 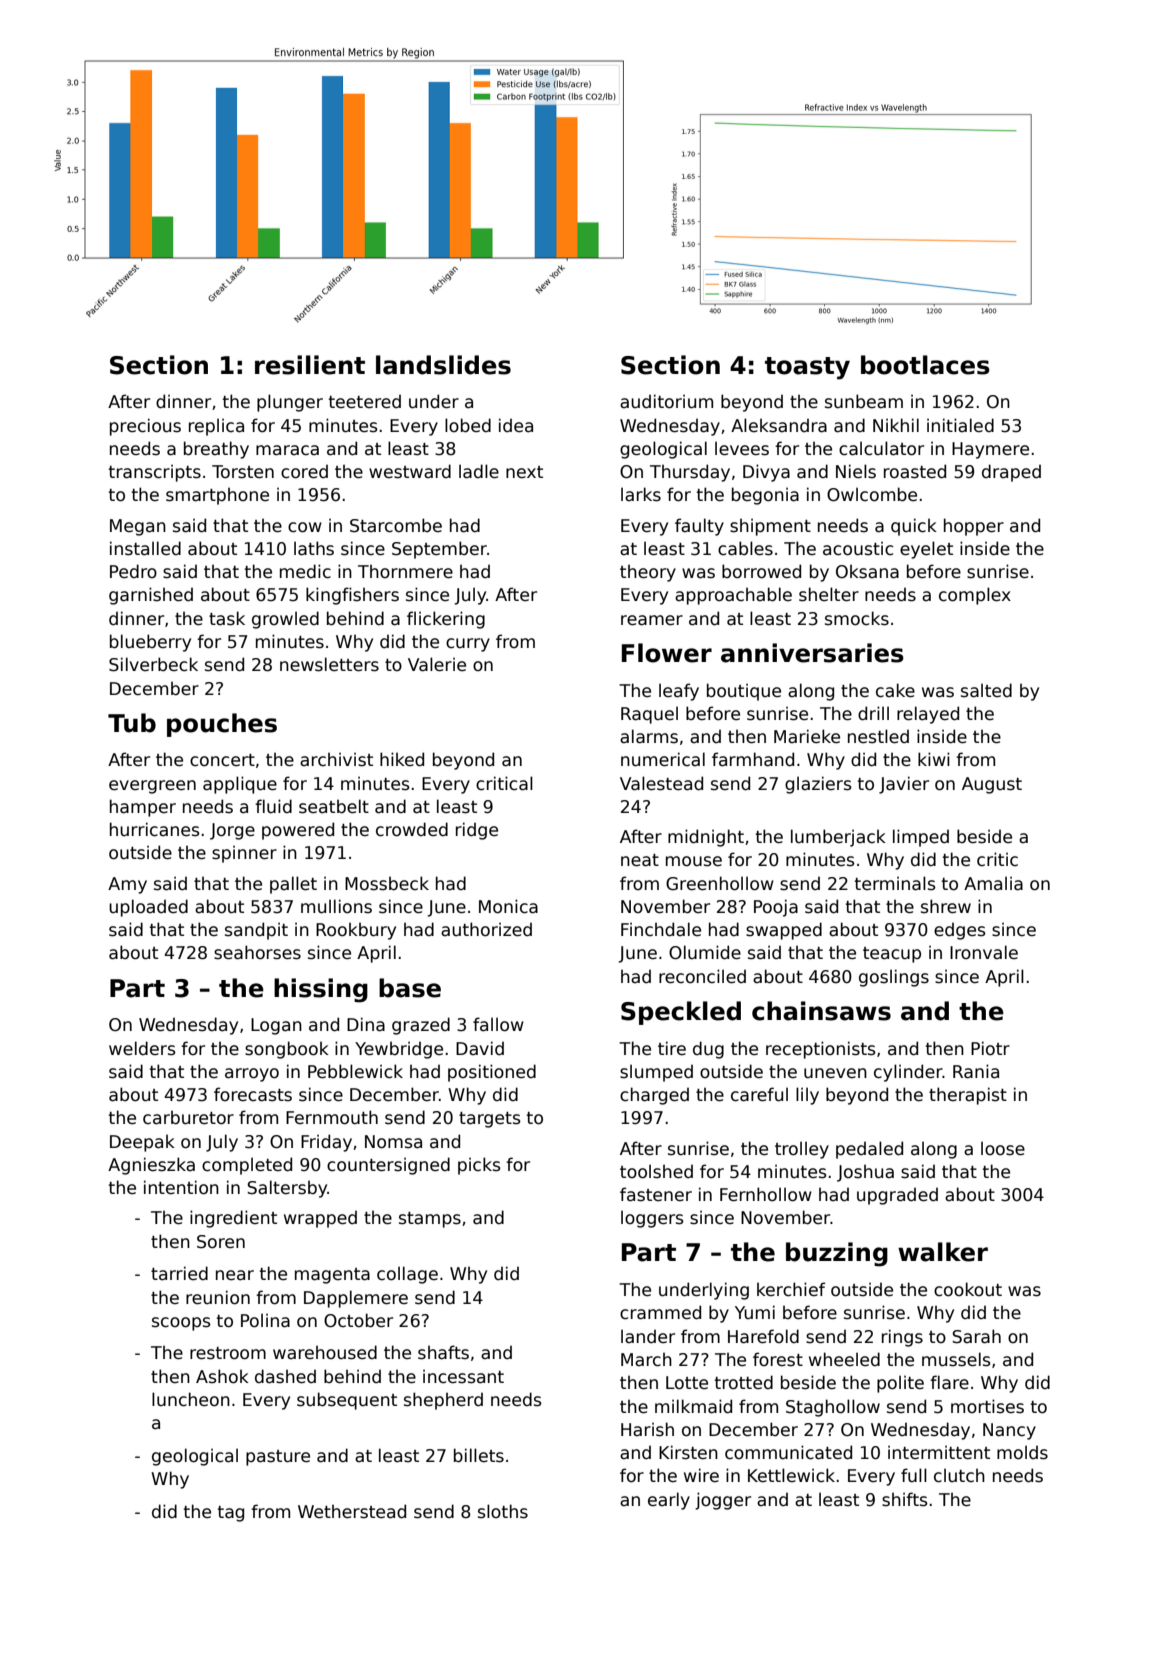 What do you see at coordinates (191, 1399) in the page?
I see `luncheon` at bounding box center [191, 1399].
